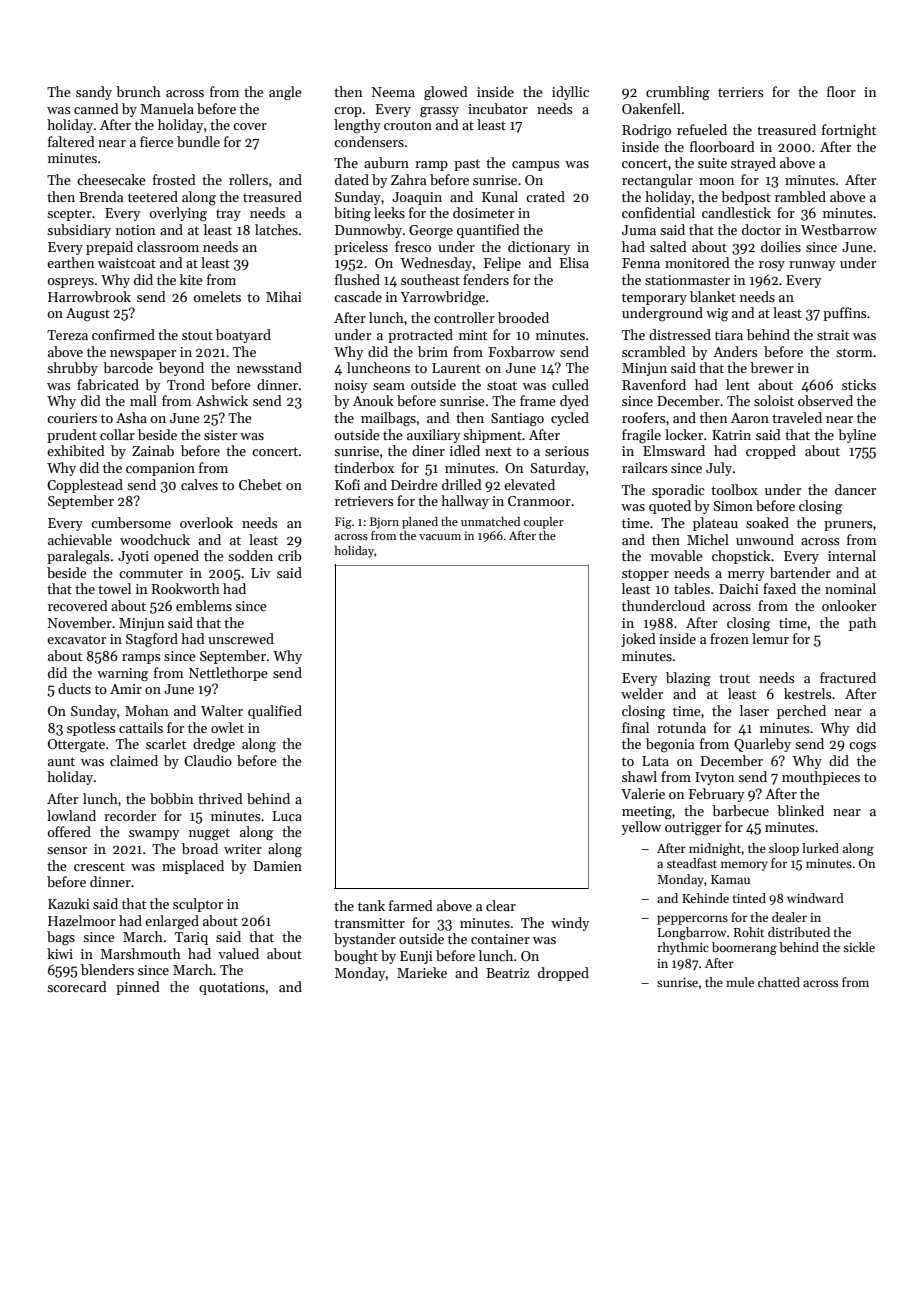  Describe the element at coordinates (94, 93) in the document. I see `sandy` at that location.
